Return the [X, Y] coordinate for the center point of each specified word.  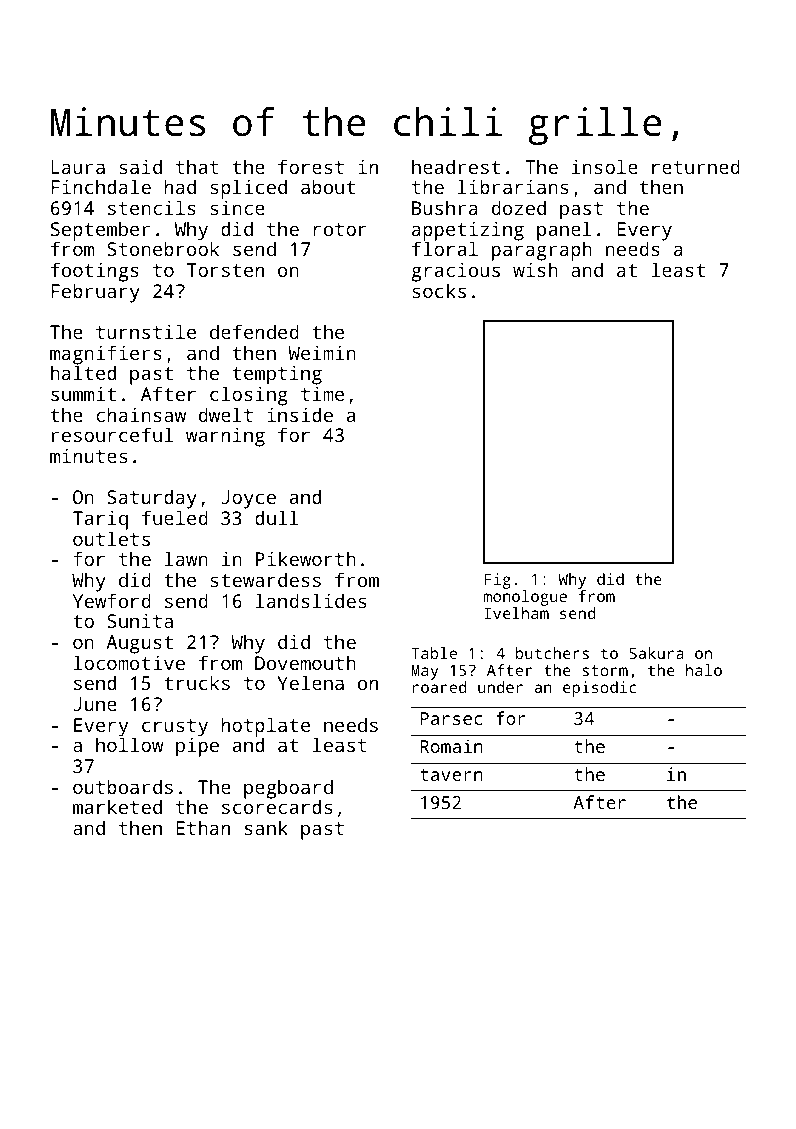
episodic [599, 689]
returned [696, 166]
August [139, 644]
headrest [456, 166]
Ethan [203, 827]
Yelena [310, 682]
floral [445, 248]
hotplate [265, 727]
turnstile [146, 331]
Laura [78, 167]
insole [605, 166]
